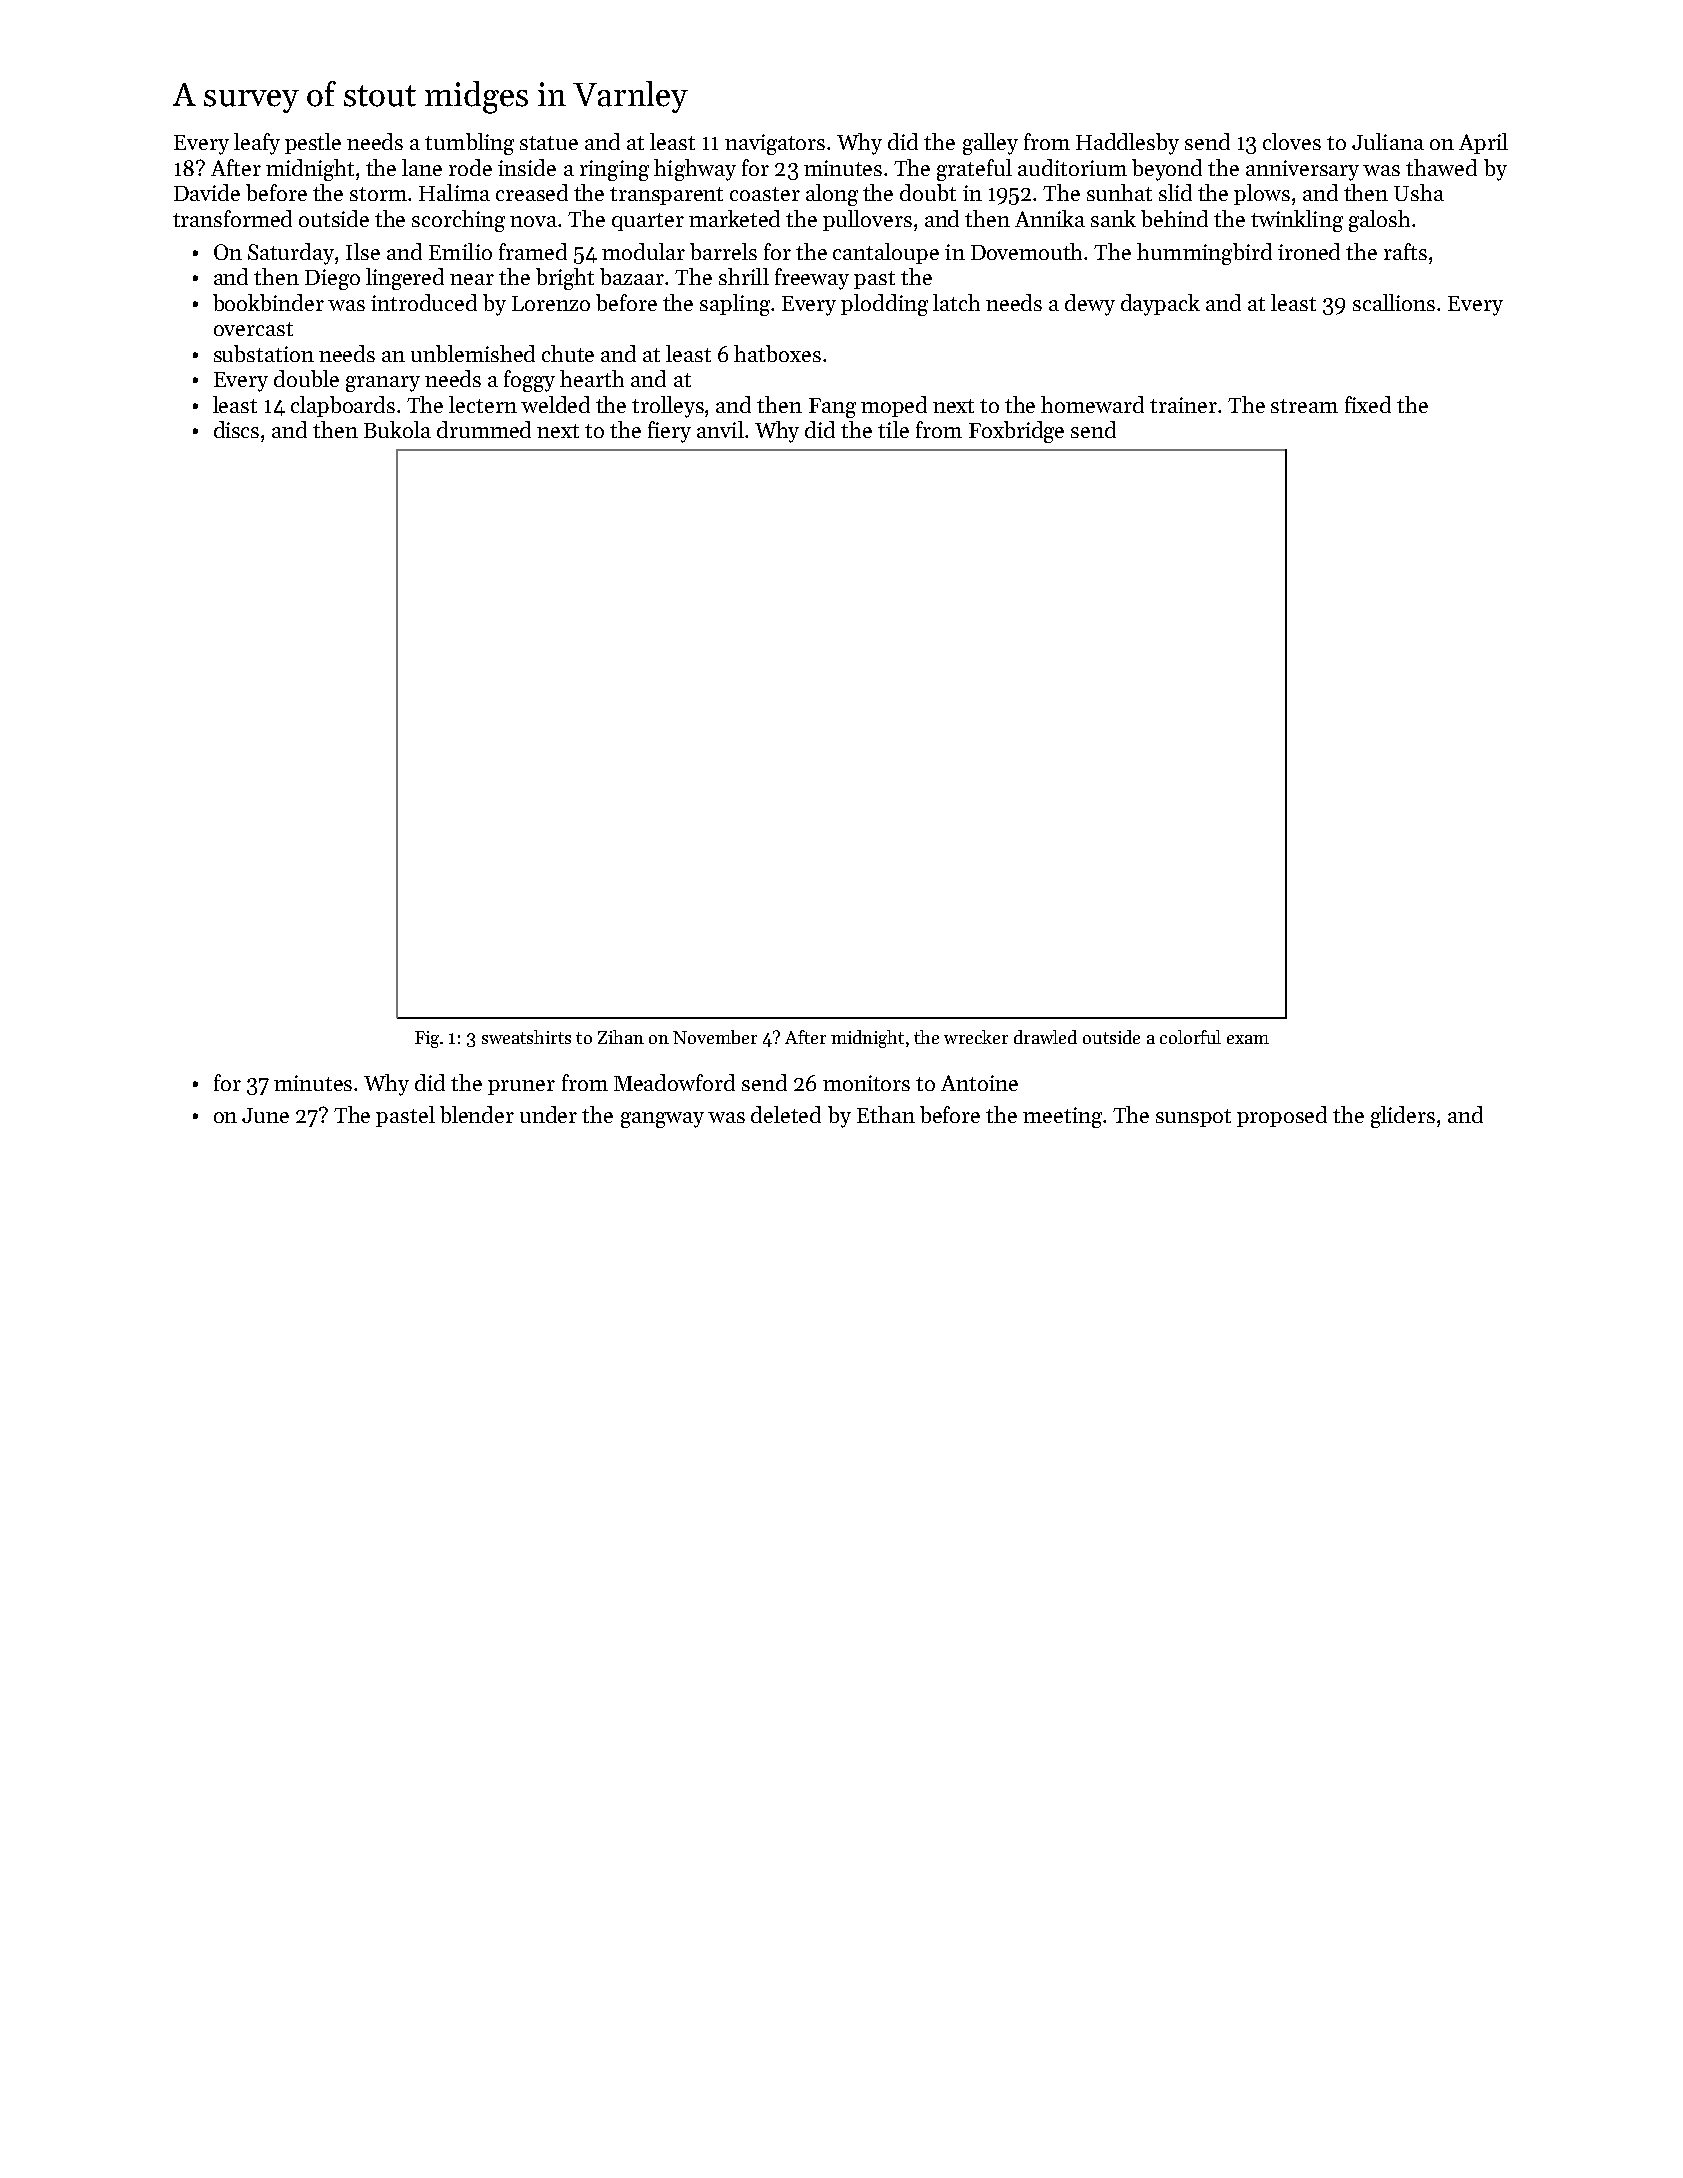  Describe the element at coordinates (265, 1115) in the page. I see `June` at that location.
